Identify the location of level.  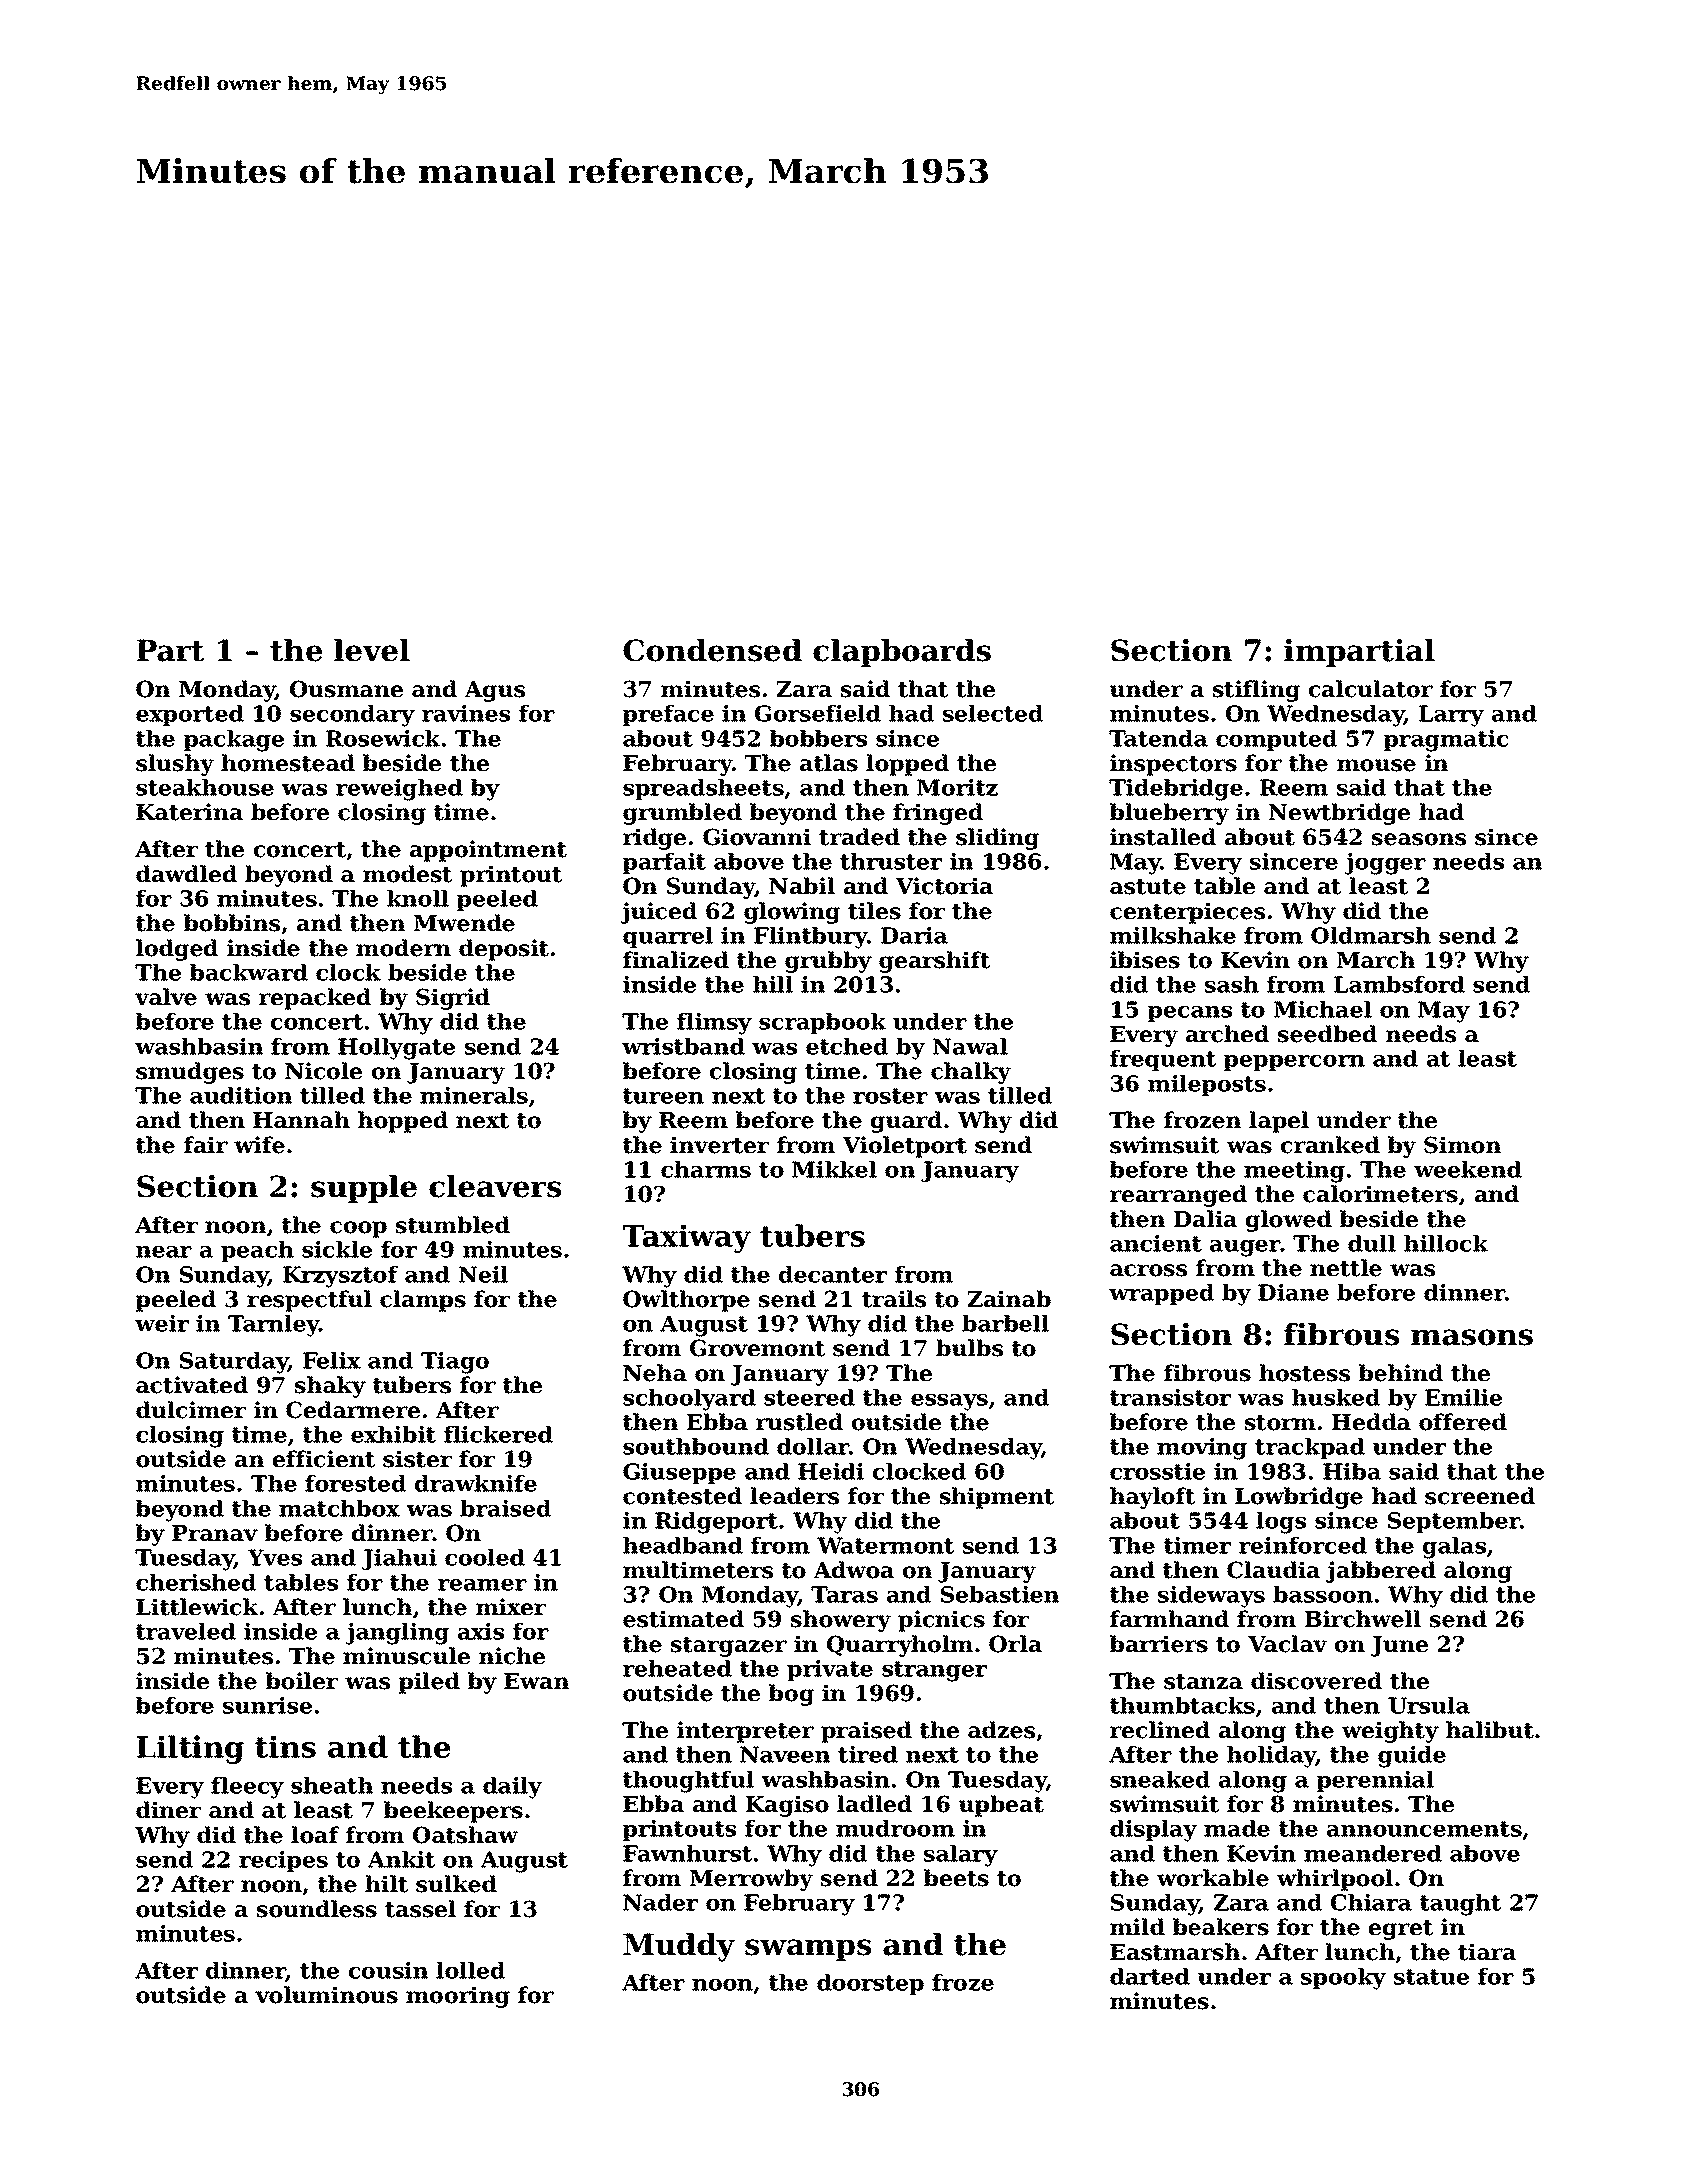
(372, 650).
